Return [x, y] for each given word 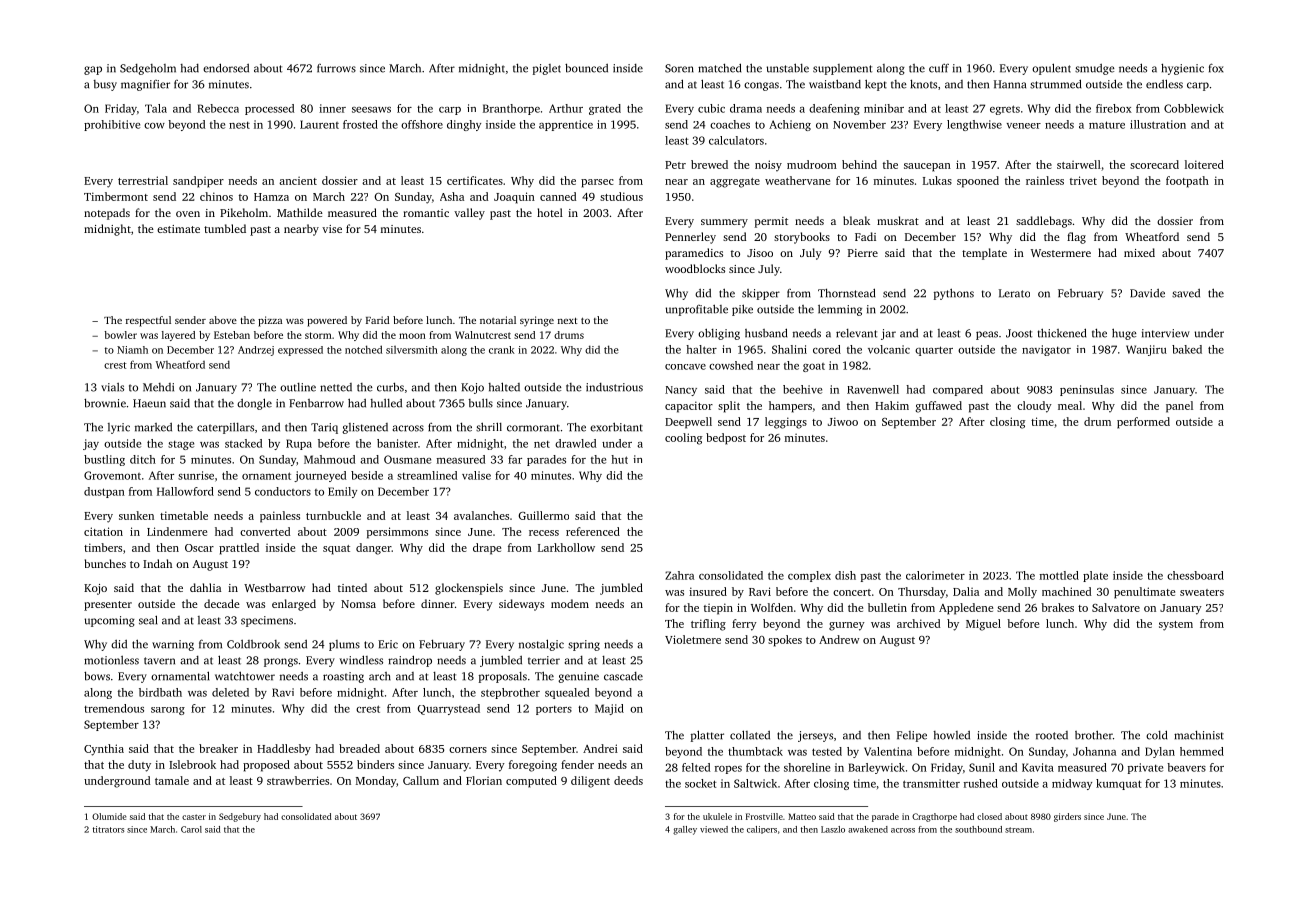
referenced [593, 531]
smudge [1095, 69]
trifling [708, 625]
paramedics [694, 254]
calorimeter [935, 575]
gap [93, 70]
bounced [586, 68]
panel [1179, 407]
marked [153, 427]
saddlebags [1044, 222]
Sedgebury [240, 817]
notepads [107, 214]
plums [344, 645]
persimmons [397, 533]
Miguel [983, 625]
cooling [683, 439]
